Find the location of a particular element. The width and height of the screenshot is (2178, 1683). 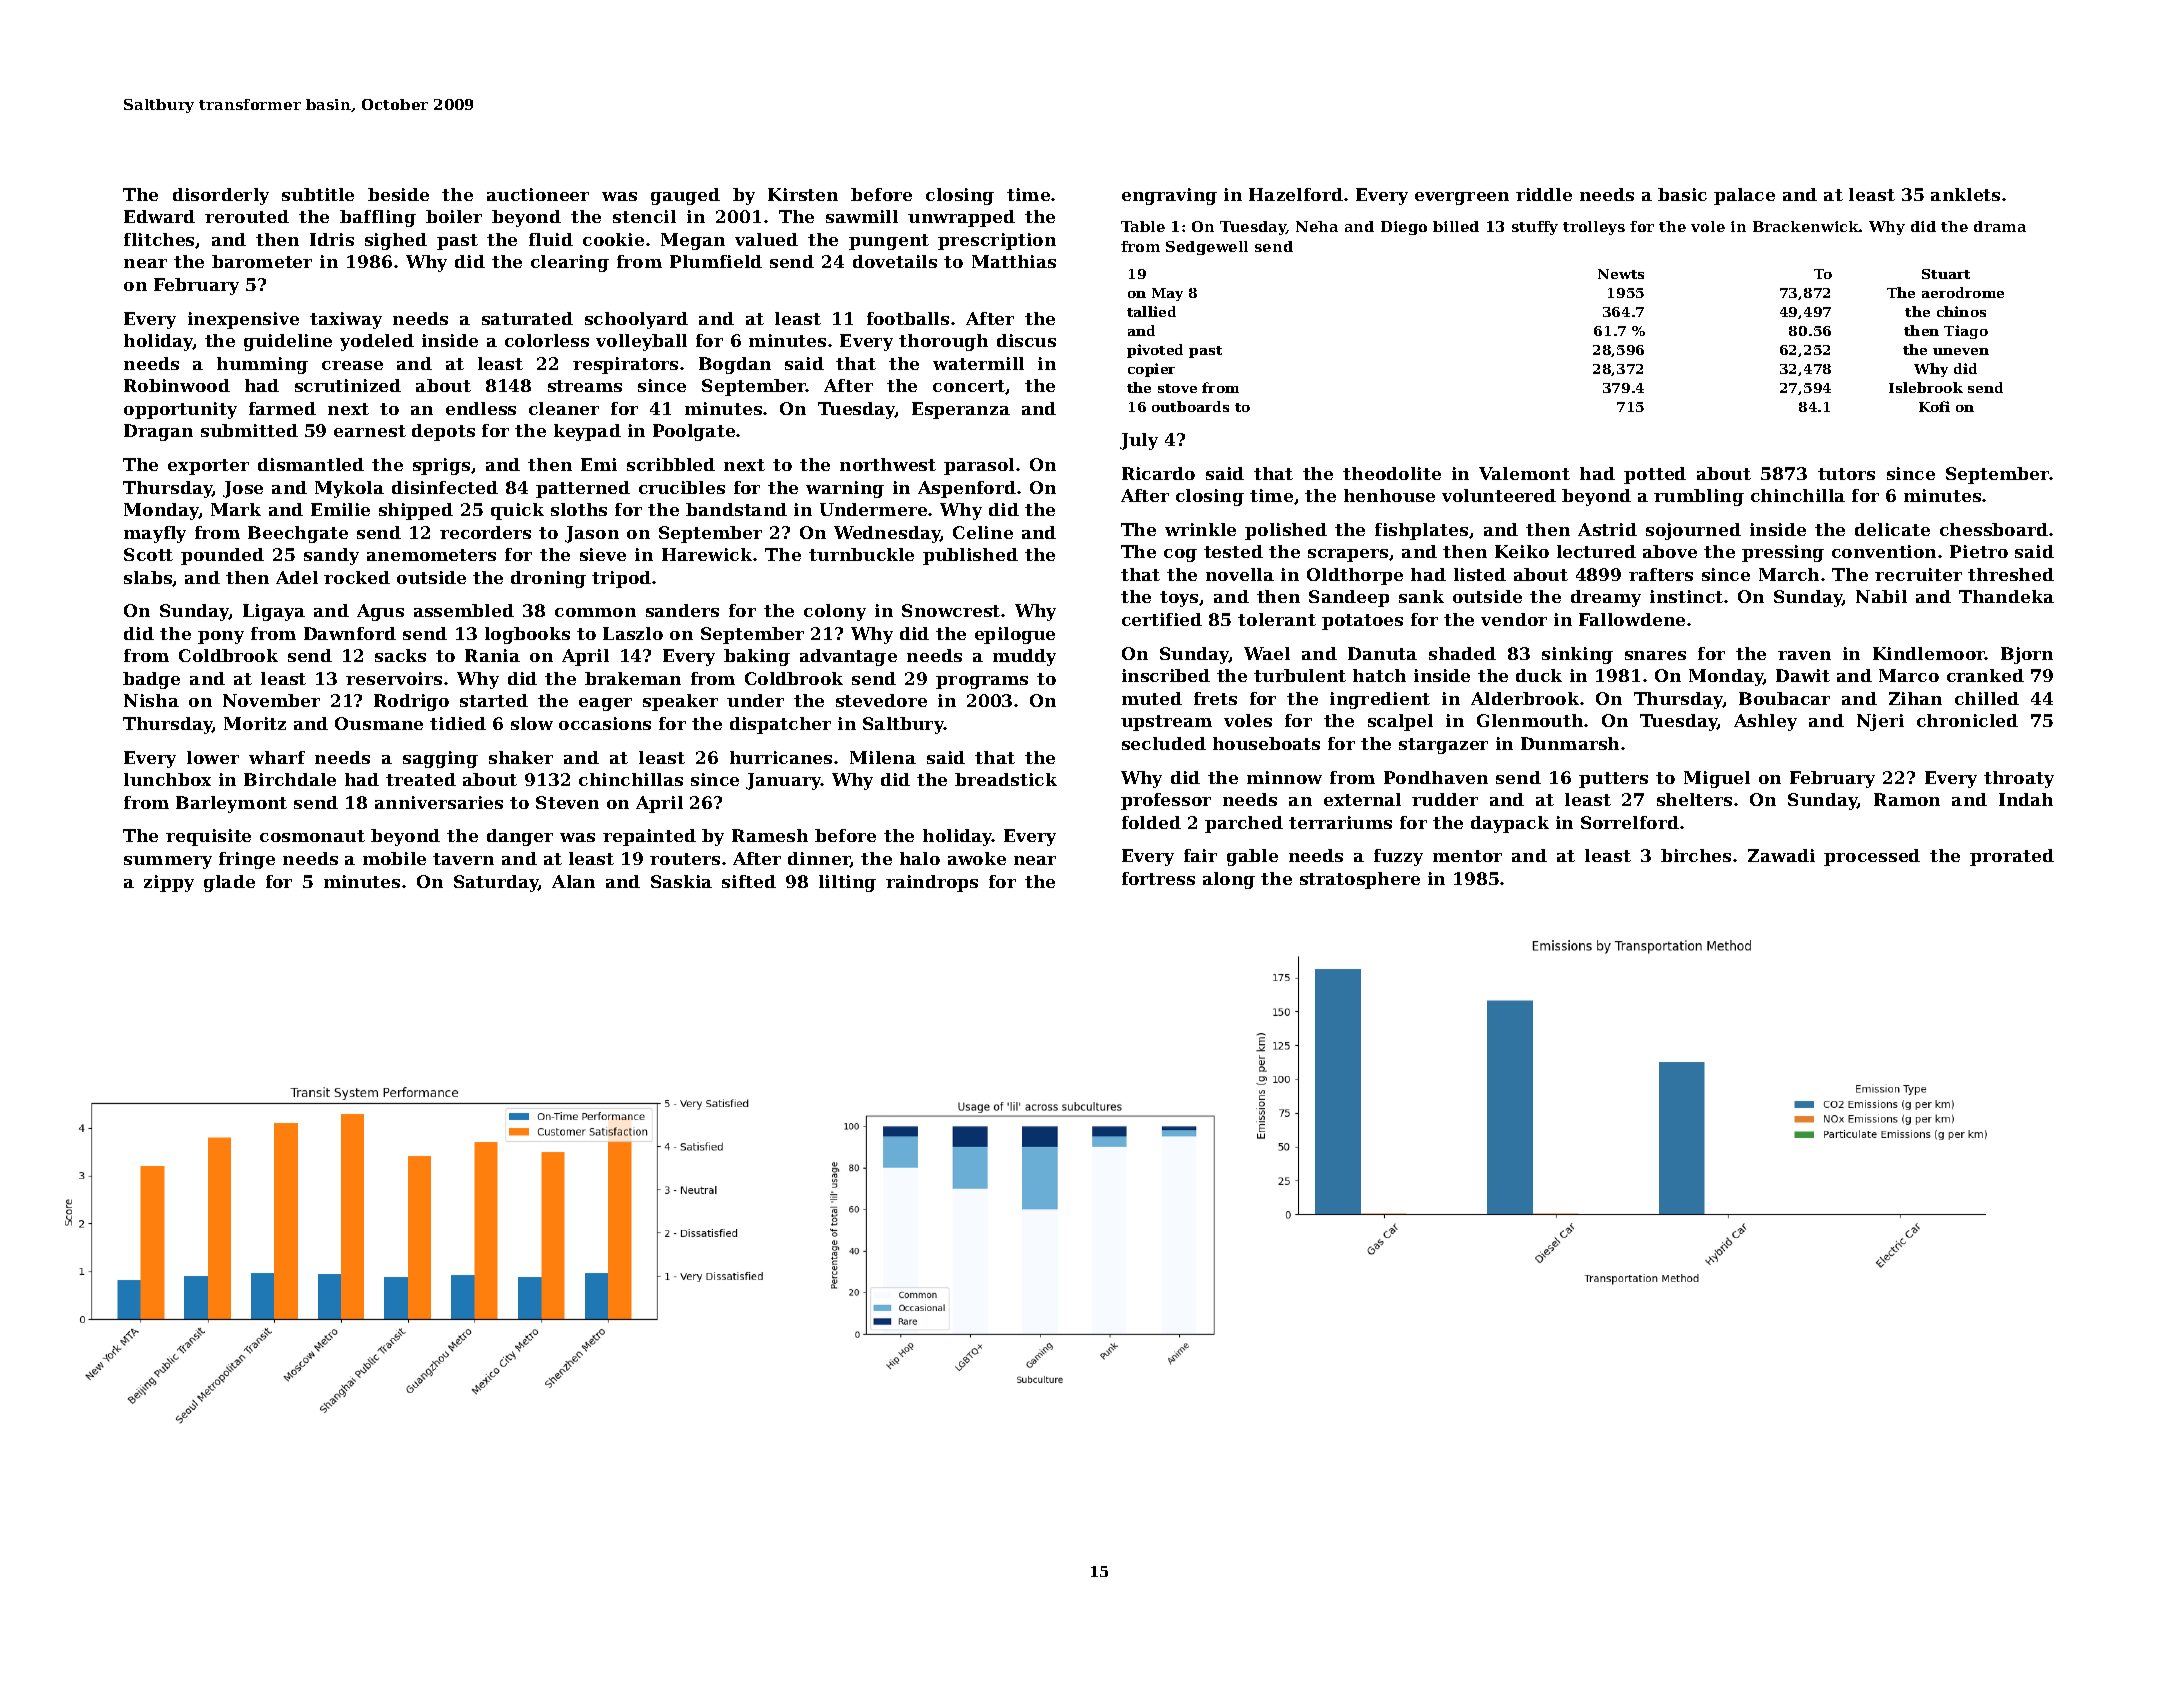

streams is located at coordinates (585, 386).
